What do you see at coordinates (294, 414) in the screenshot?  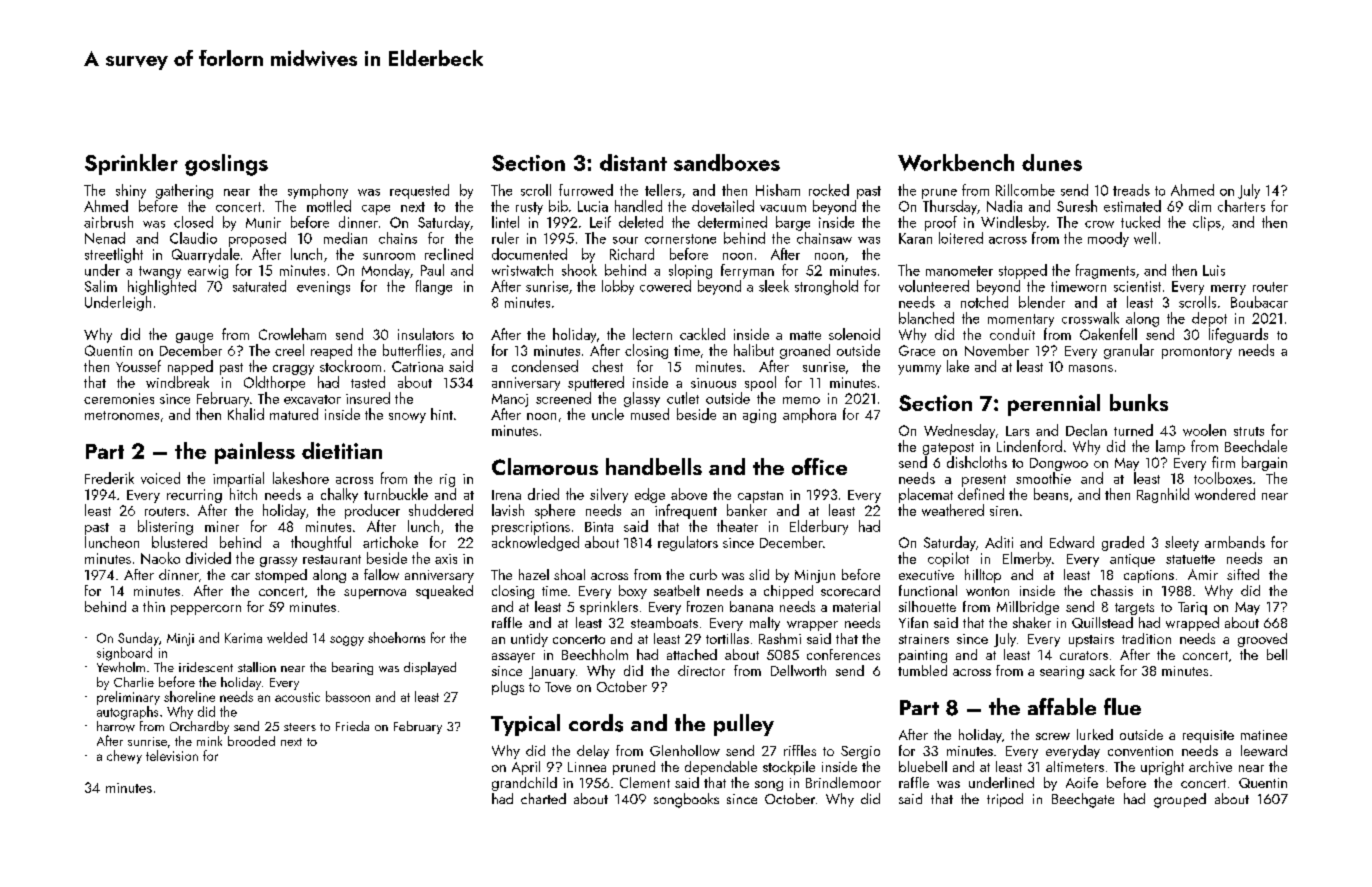 I see `matured` at bounding box center [294, 414].
